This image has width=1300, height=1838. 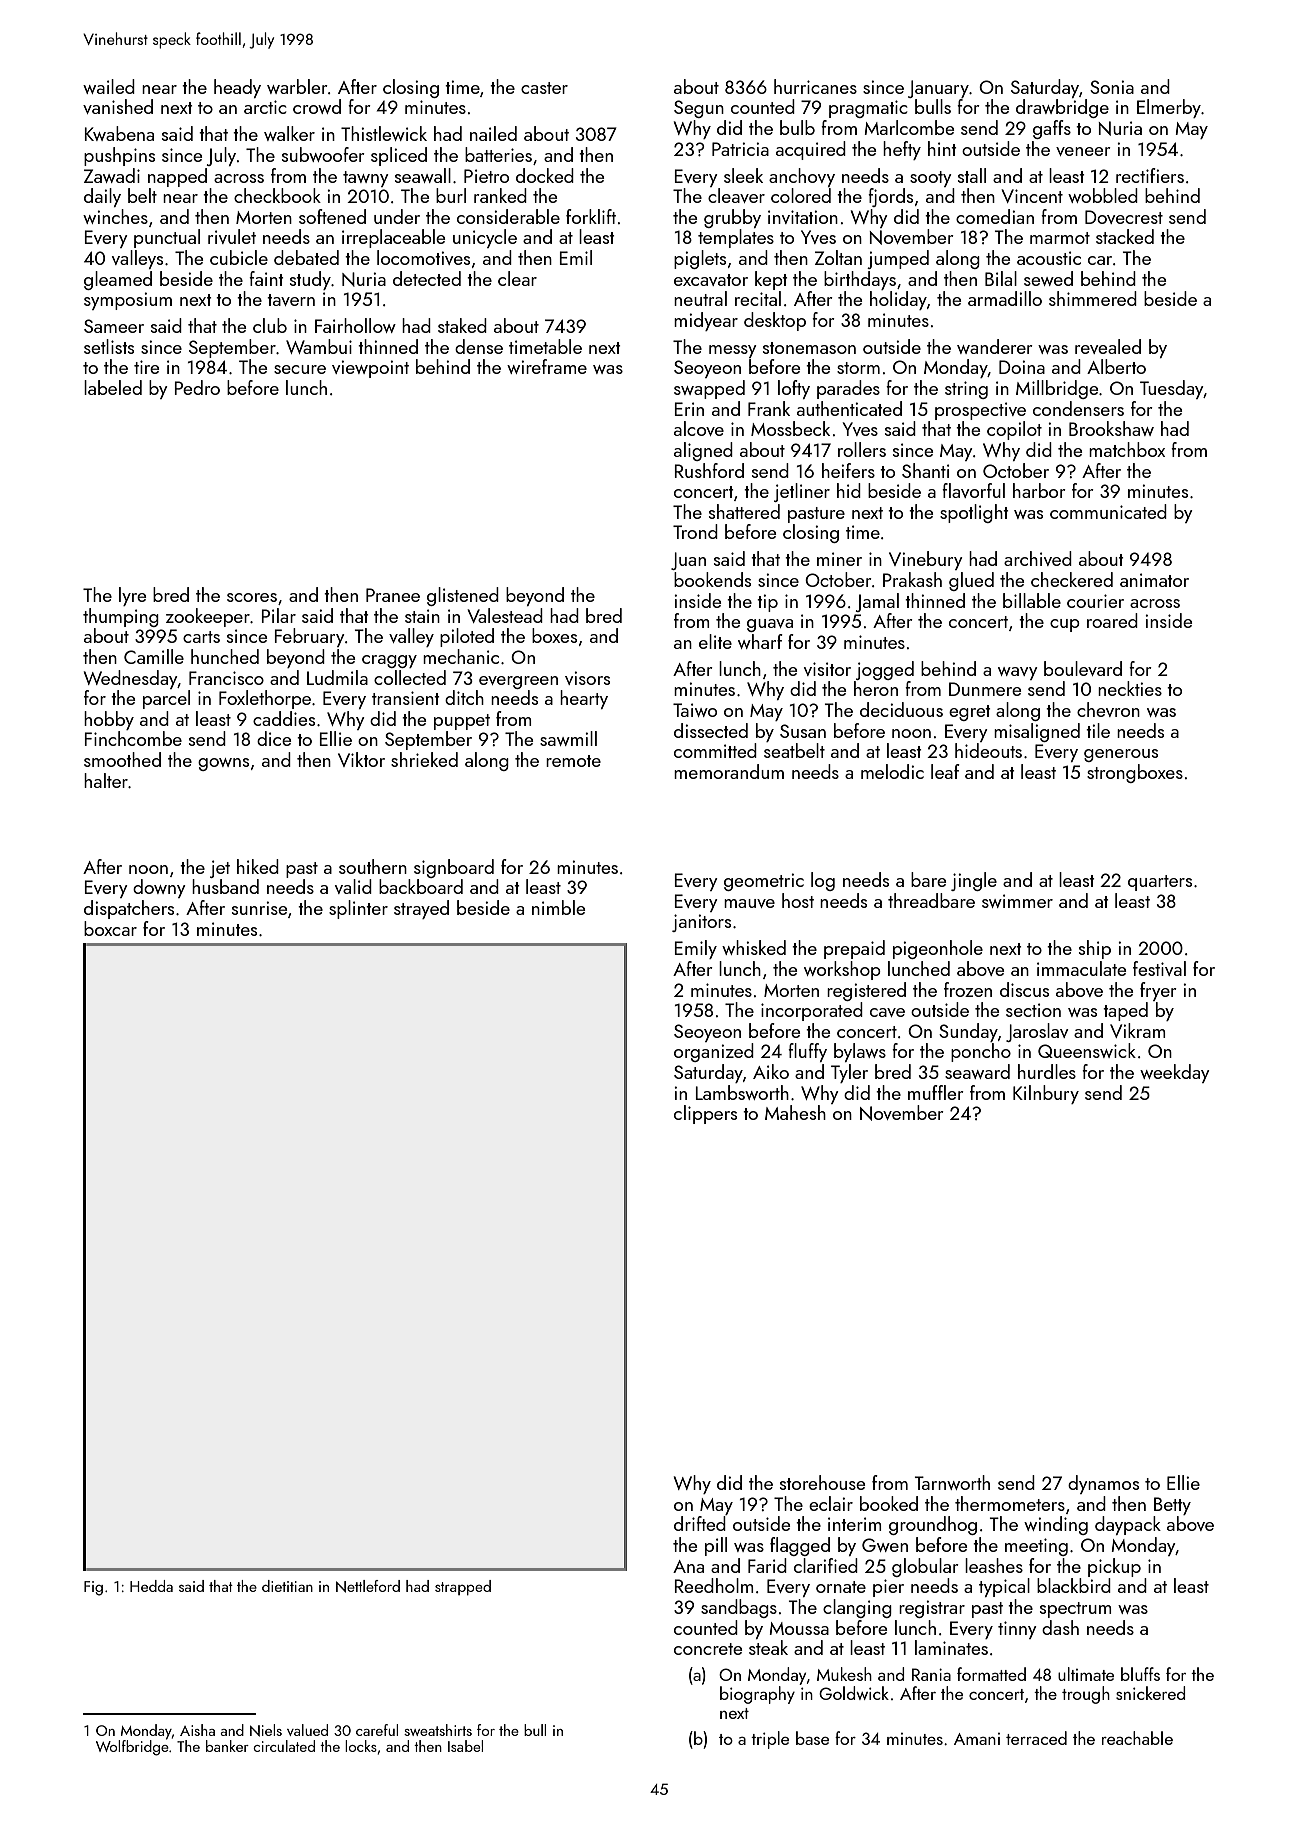 I want to click on snickered, so click(x=1150, y=1693).
